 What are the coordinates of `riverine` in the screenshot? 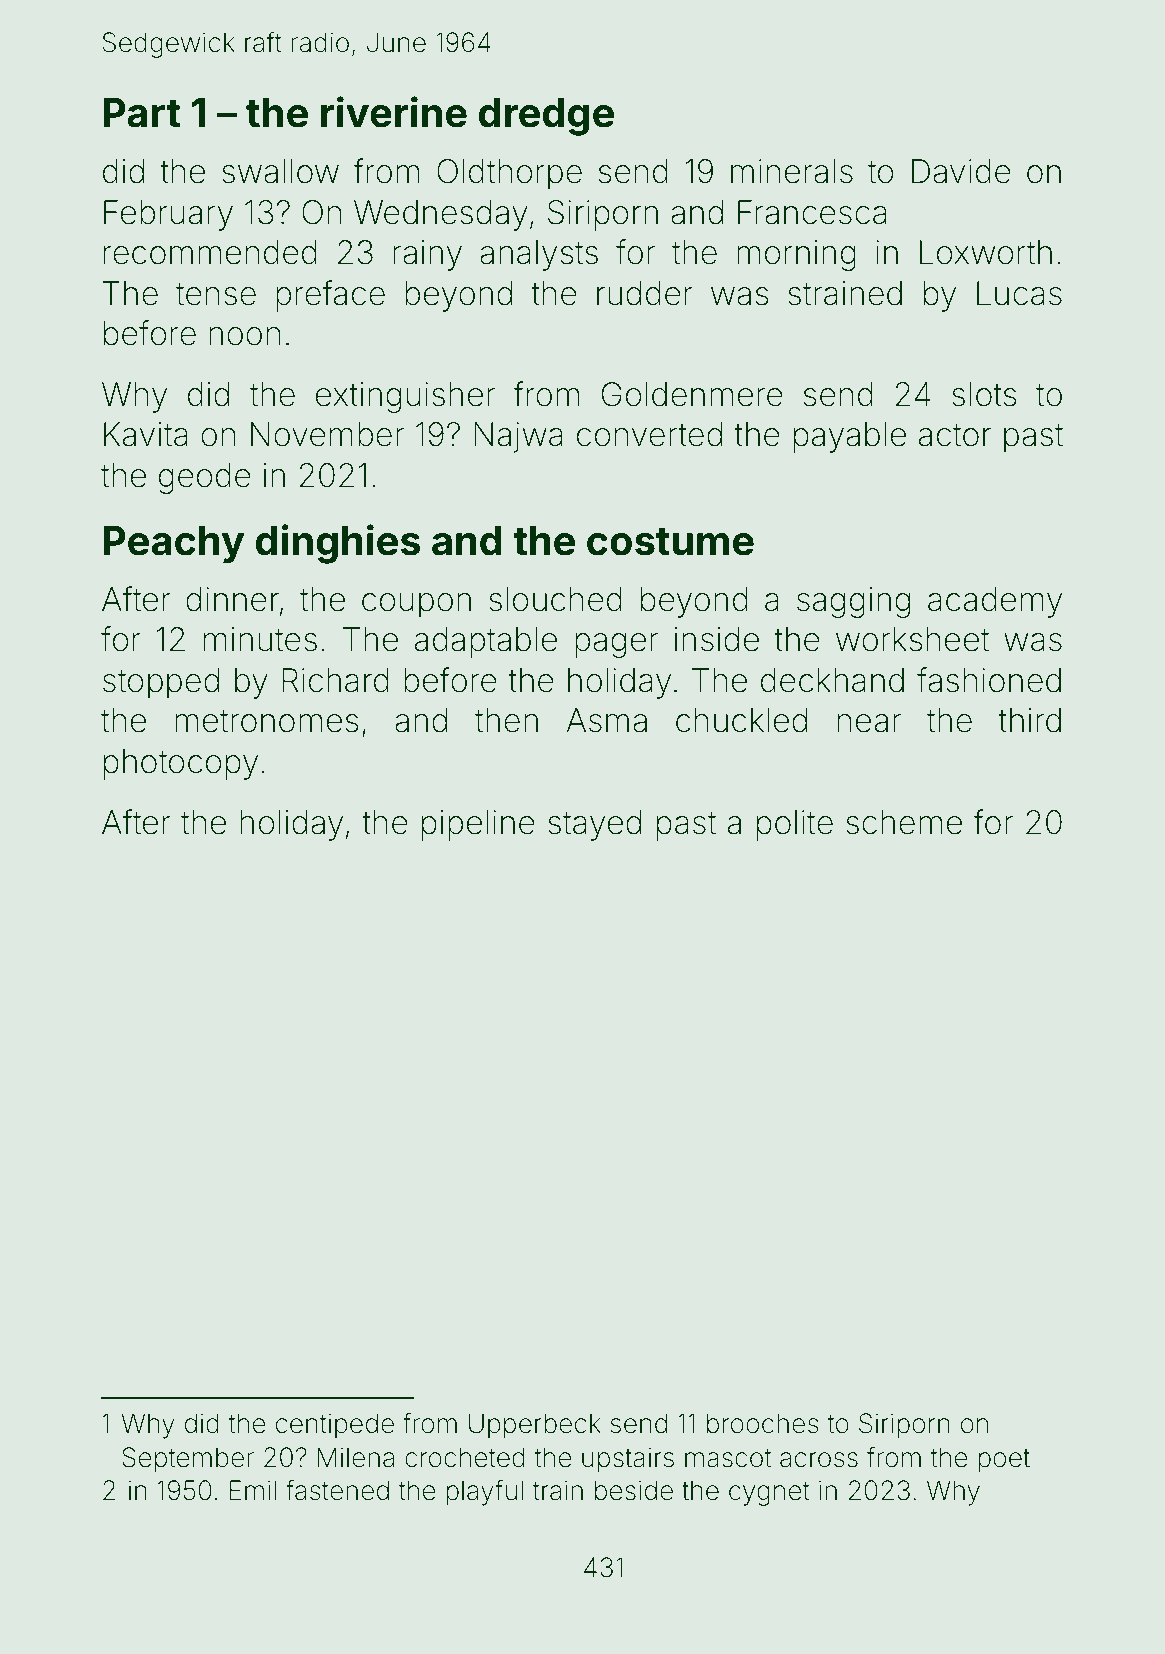 It's located at (394, 112).
